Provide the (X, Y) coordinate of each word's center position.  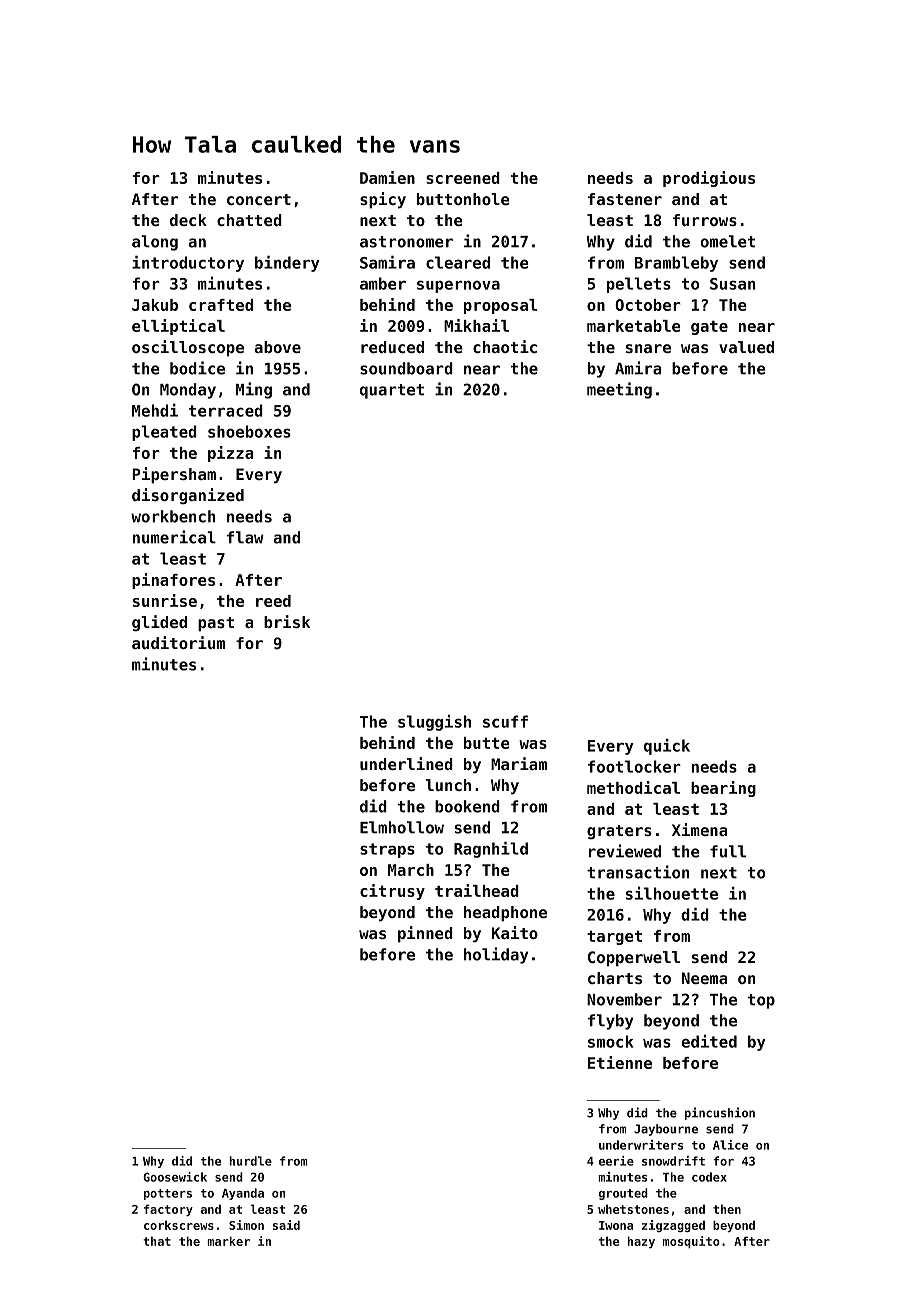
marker (228, 1241)
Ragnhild (491, 850)
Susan (732, 284)
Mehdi (155, 410)
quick (667, 747)
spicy (383, 200)
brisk (287, 621)
